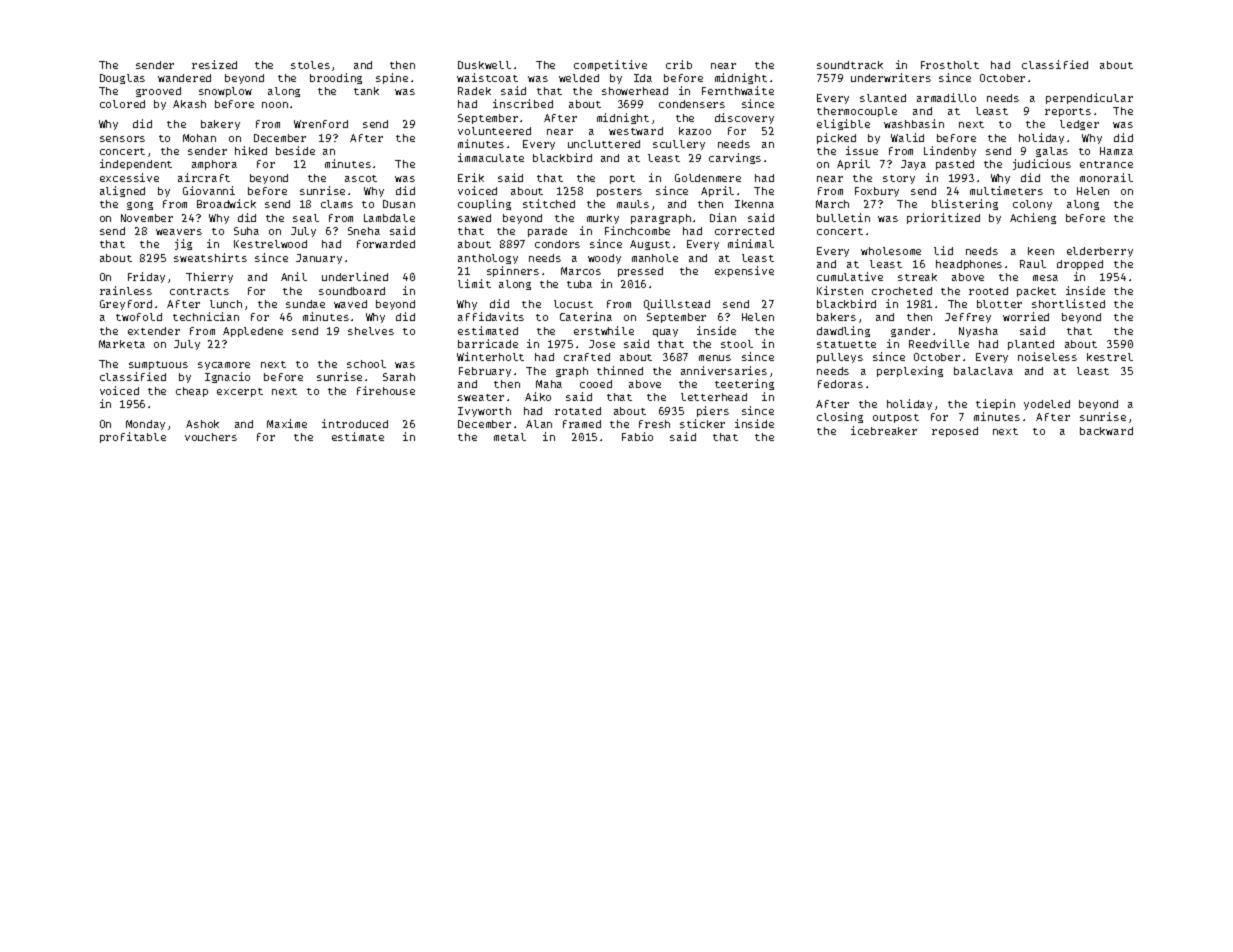 The width and height of the image is (1233, 952). What do you see at coordinates (310, 65) in the image?
I see `stoles` at bounding box center [310, 65].
